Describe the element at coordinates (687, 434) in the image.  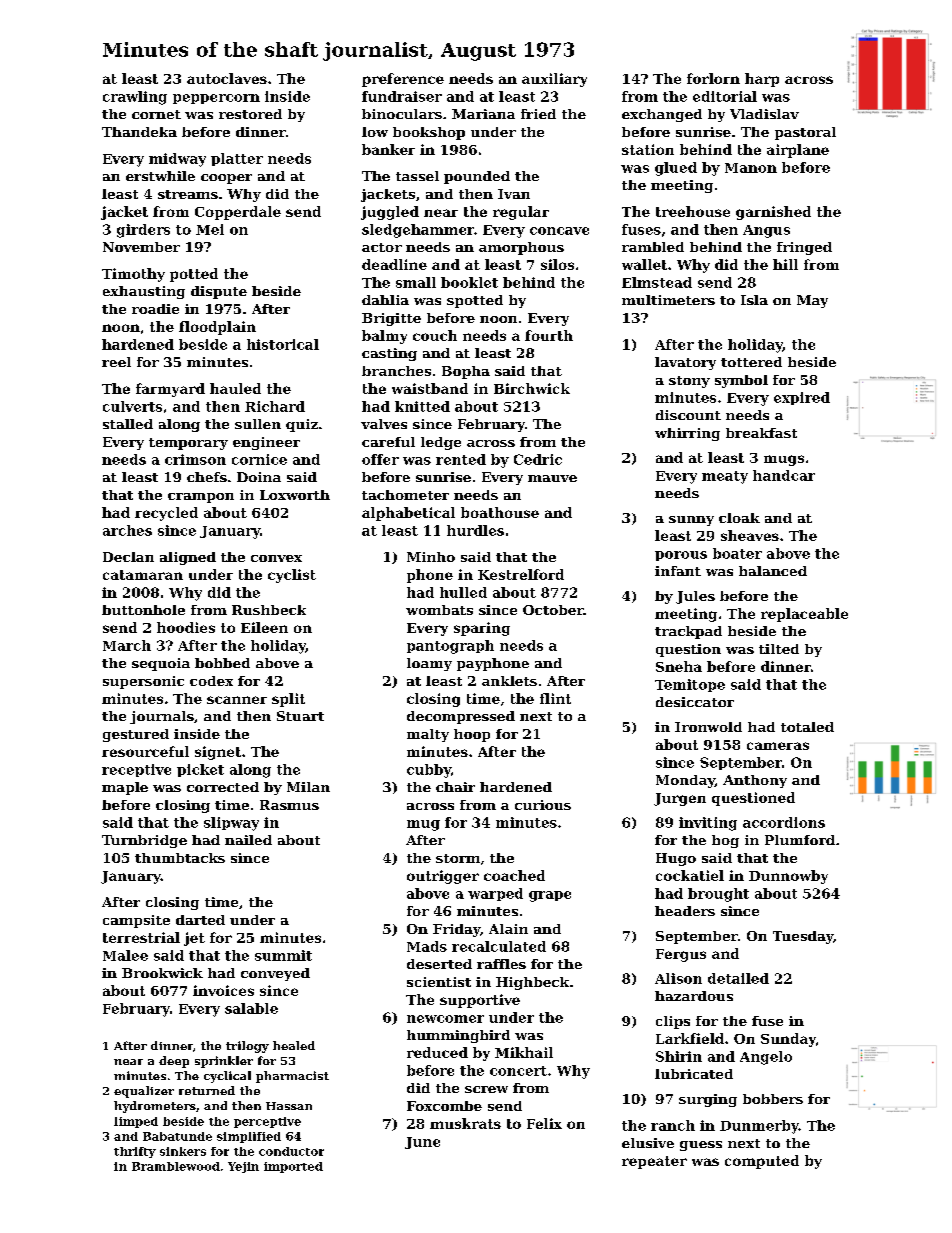
I see `whirring` at that location.
